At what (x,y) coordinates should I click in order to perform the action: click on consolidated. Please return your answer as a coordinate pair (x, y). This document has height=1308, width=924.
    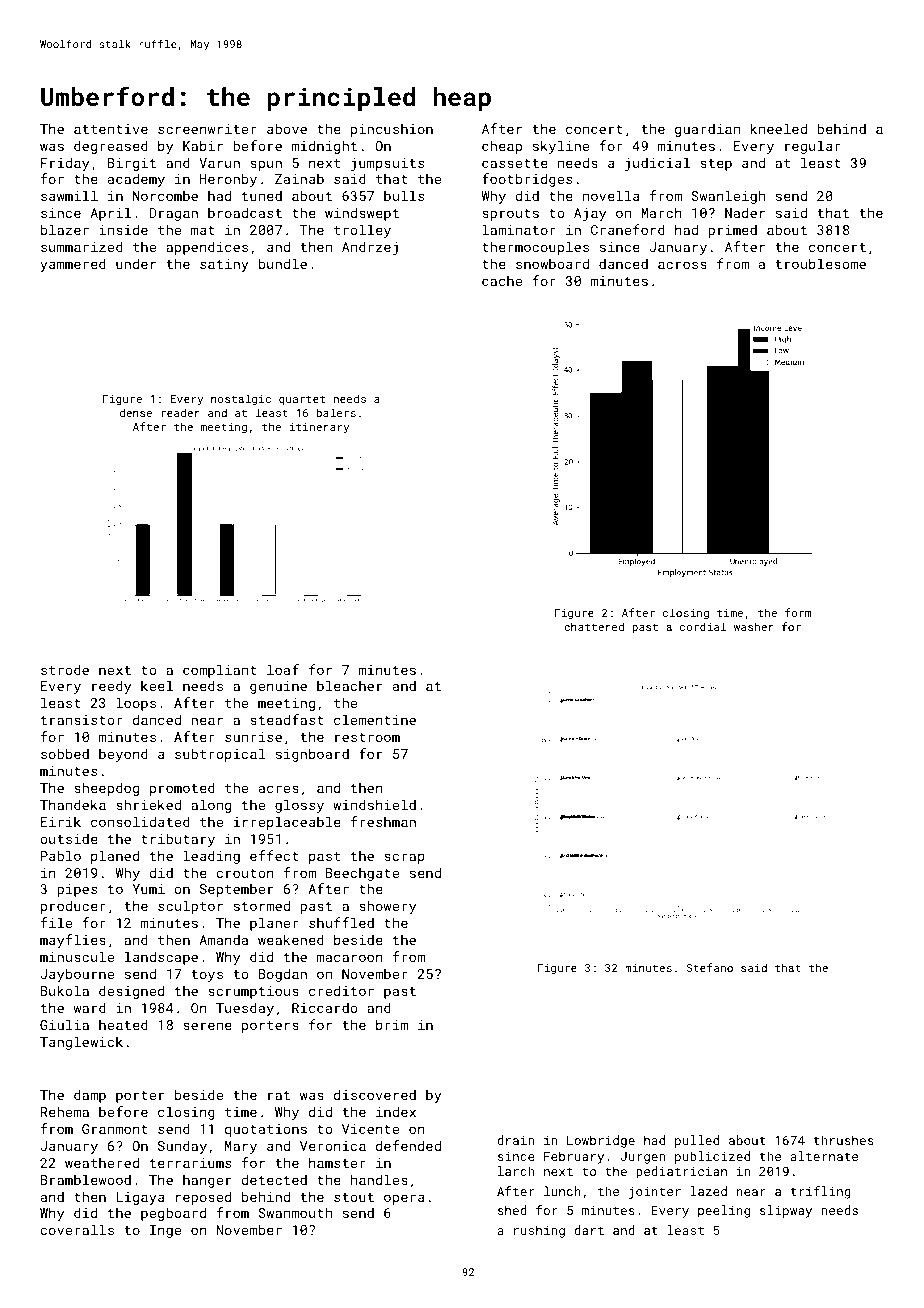
    Looking at the image, I should click on (140, 821).
